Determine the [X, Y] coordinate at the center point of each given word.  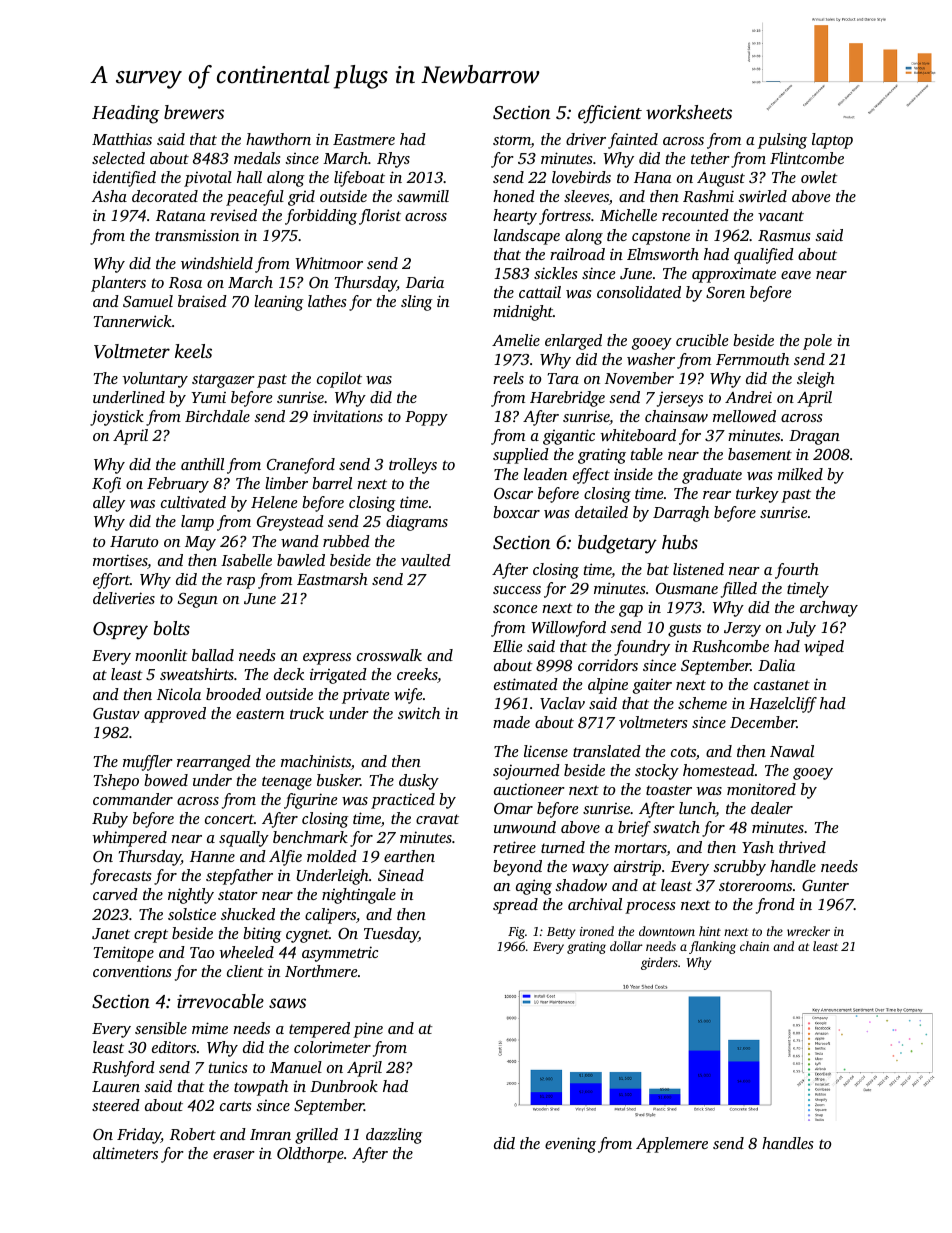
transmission [197, 235]
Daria [425, 282]
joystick [117, 418]
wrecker [808, 931]
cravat [437, 819]
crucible [702, 340]
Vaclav [562, 703]
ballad [213, 655]
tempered [319, 1030]
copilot [339, 380]
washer [651, 359]
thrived [802, 847]
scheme [702, 703]
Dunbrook [344, 1086]
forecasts [120, 877]
